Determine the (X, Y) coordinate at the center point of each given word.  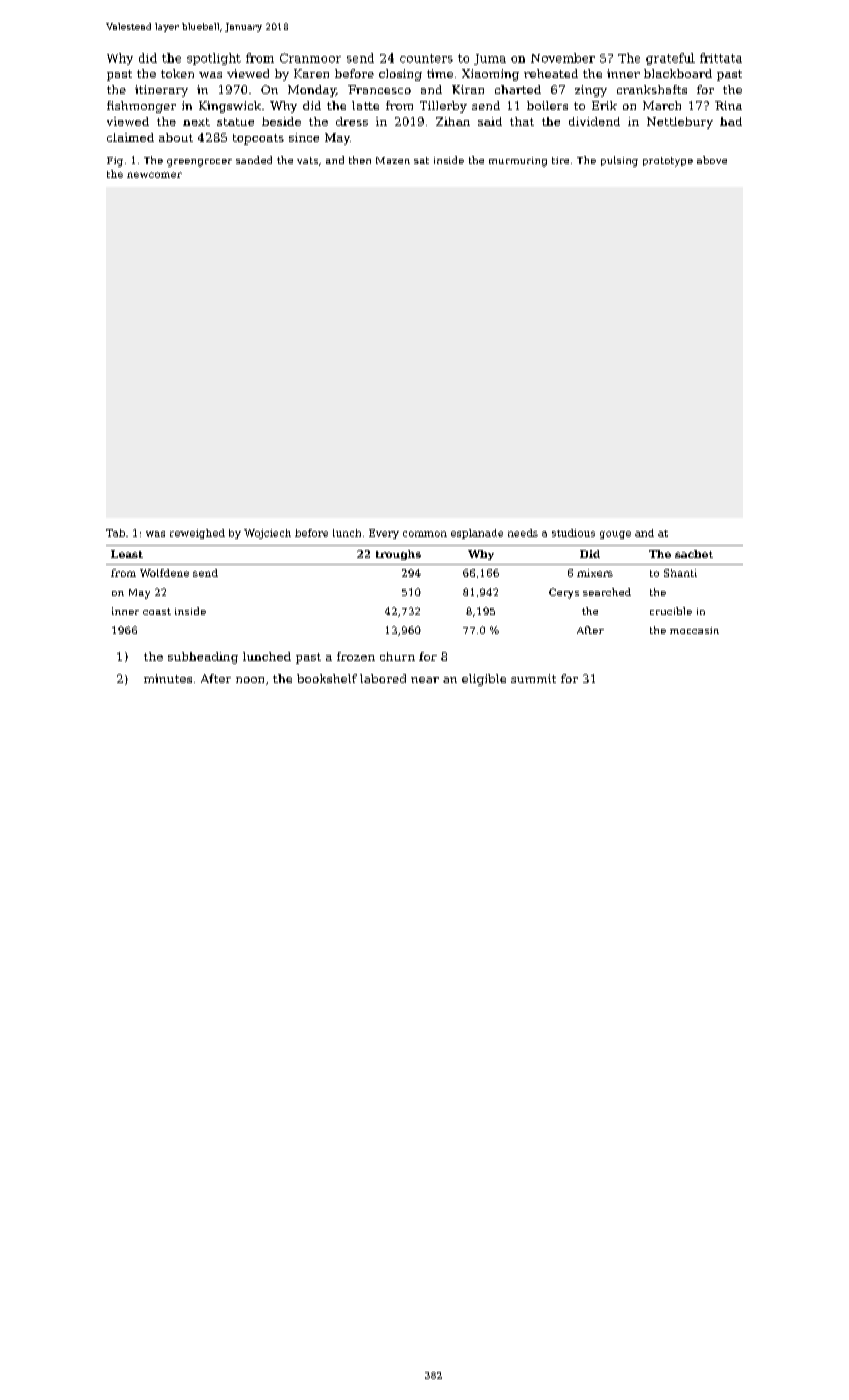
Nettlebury (680, 123)
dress (352, 121)
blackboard (678, 73)
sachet (694, 554)
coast (157, 611)
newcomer (154, 175)
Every (384, 534)
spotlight (214, 59)
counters (426, 58)
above (712, 160)
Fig (115, 162)
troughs (398, 555)
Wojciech (267, 534)
